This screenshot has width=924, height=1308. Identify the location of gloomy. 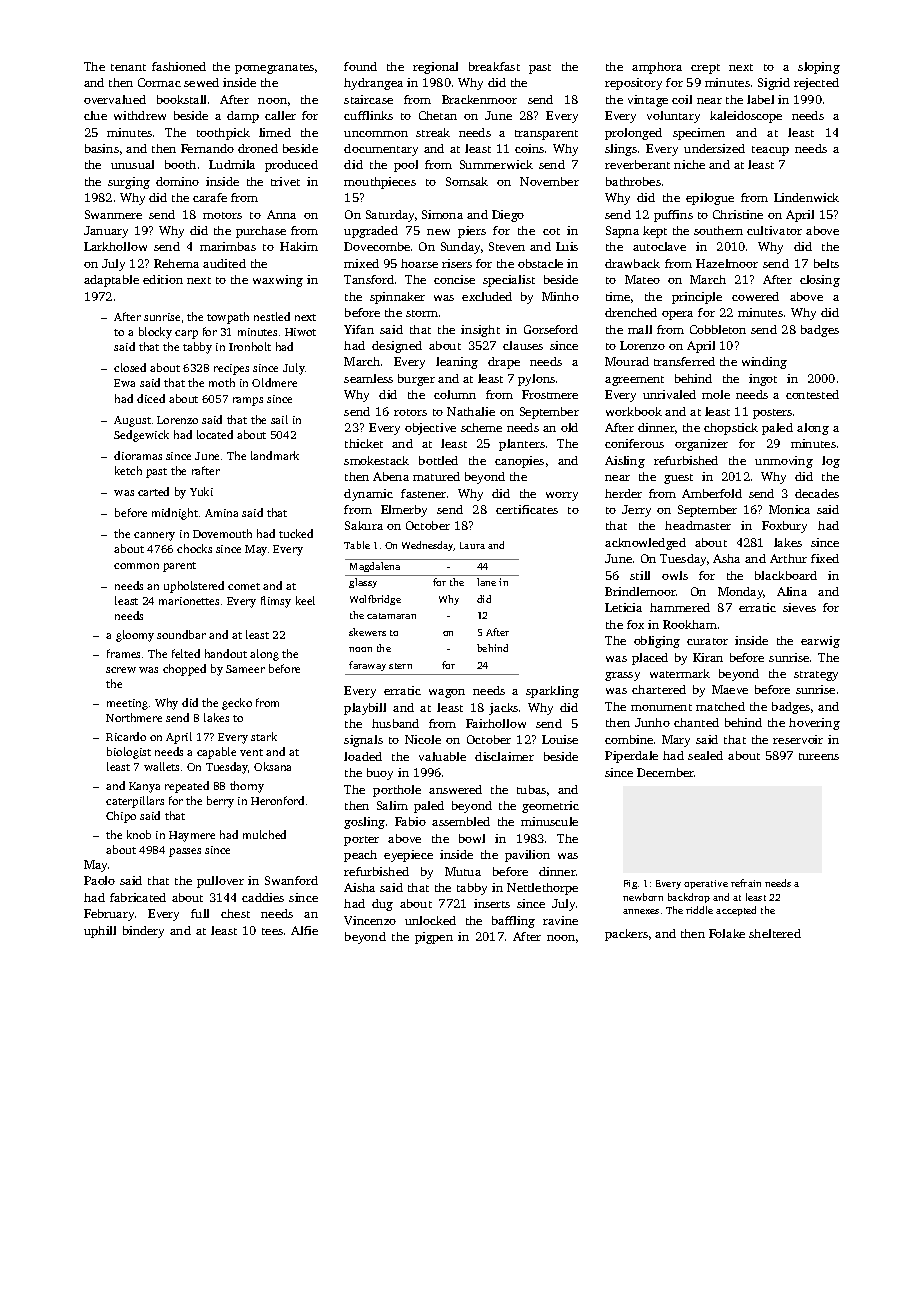
(135, 636).
